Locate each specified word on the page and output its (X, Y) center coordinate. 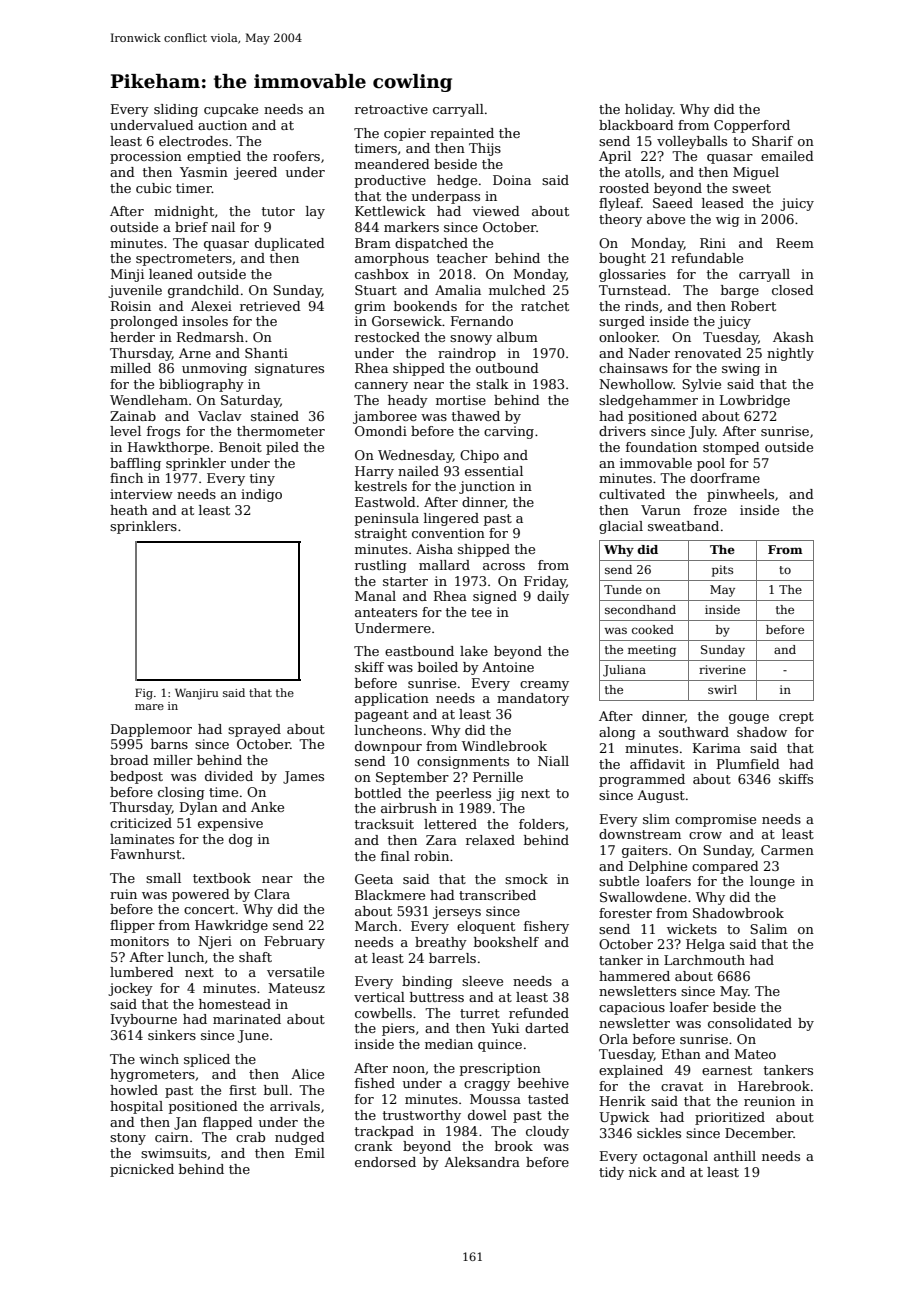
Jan (185, 1123)
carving (509, 432)
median (449, 1044)
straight (381, 534)
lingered (451, 519)
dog (241, 840)
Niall (553, 761)
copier (405, 134)
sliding (176, 110)
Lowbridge (755, 401)
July (702, 432)
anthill (735, 1156)
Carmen (787, 850)
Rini (713, 243)
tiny (262, 479)
